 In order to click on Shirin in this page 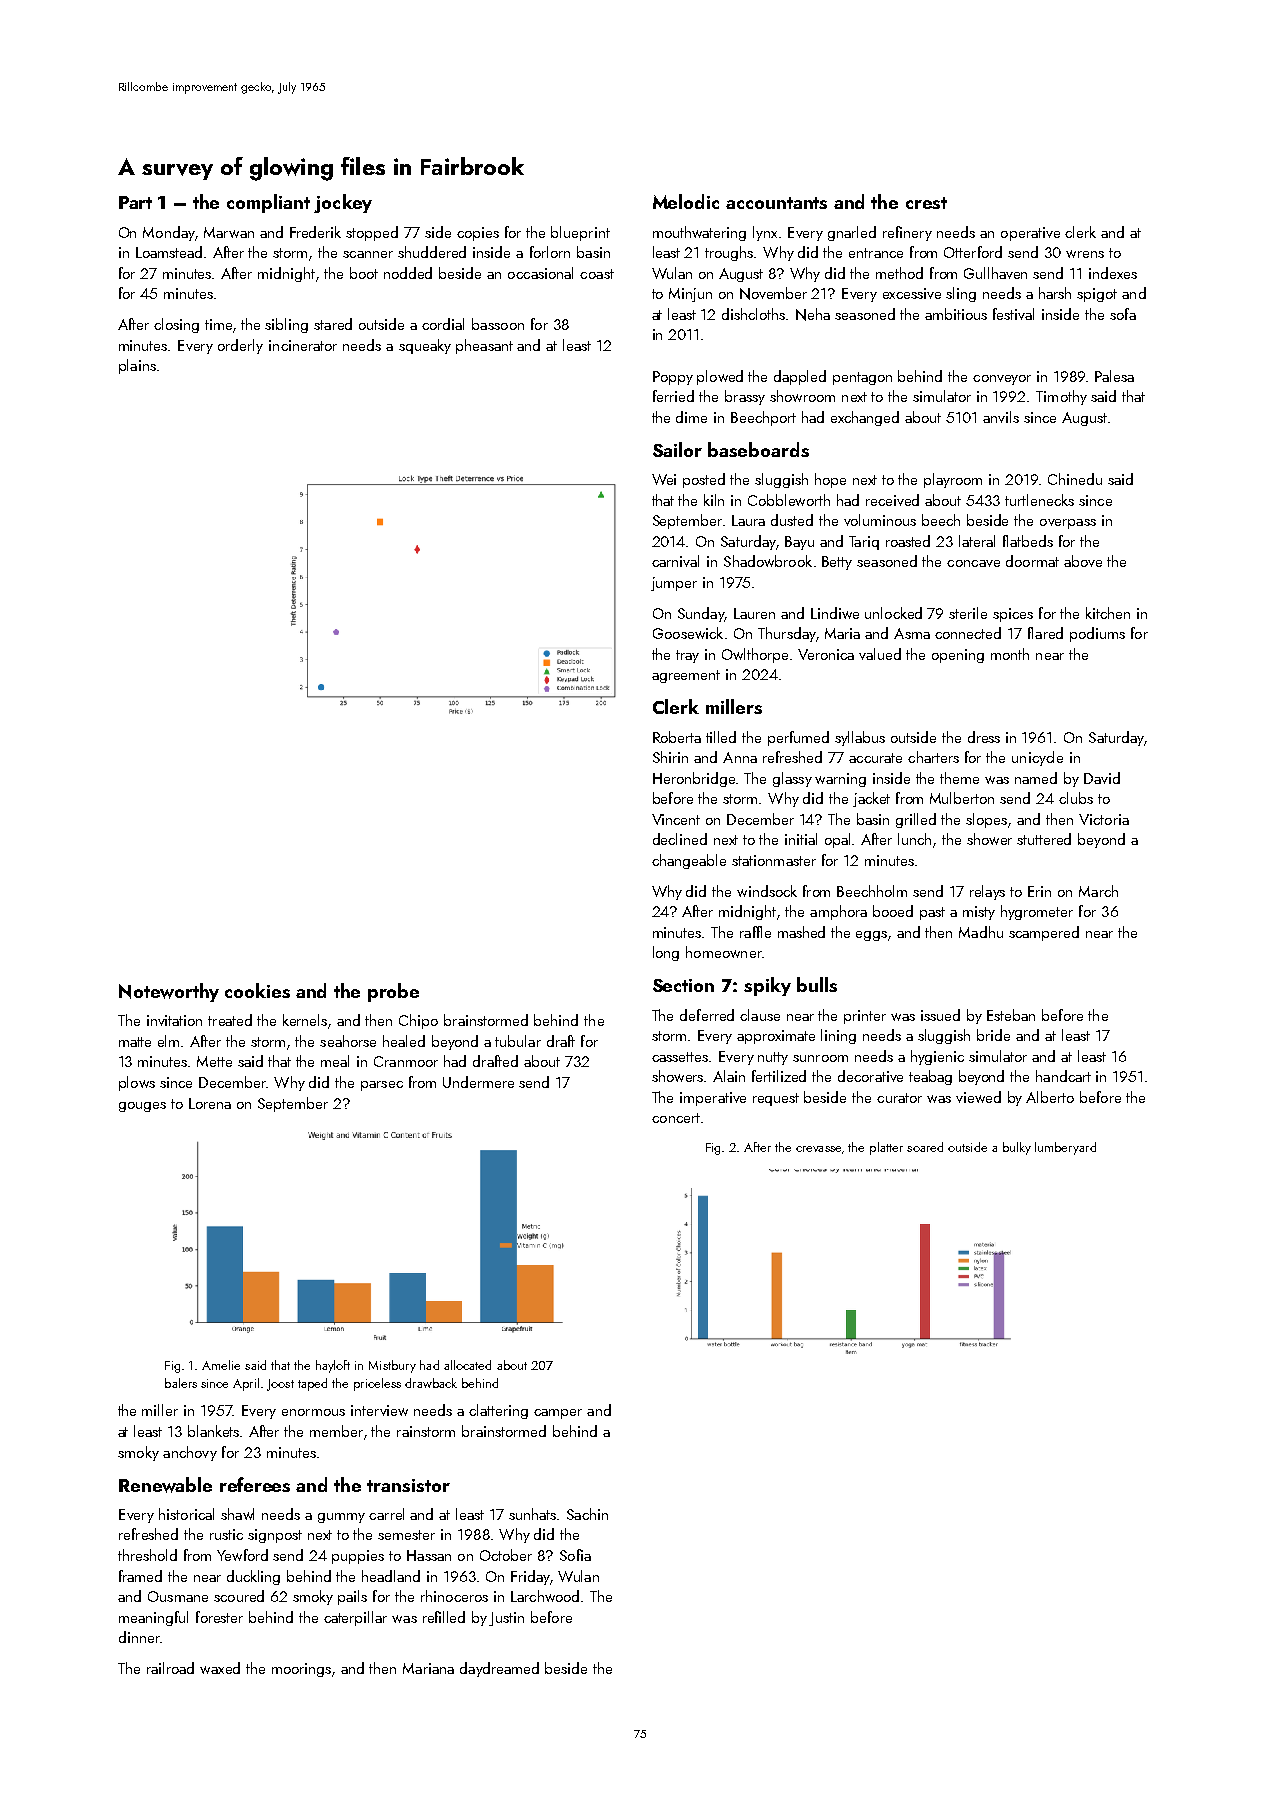, I will do `click(670, 757)`.
